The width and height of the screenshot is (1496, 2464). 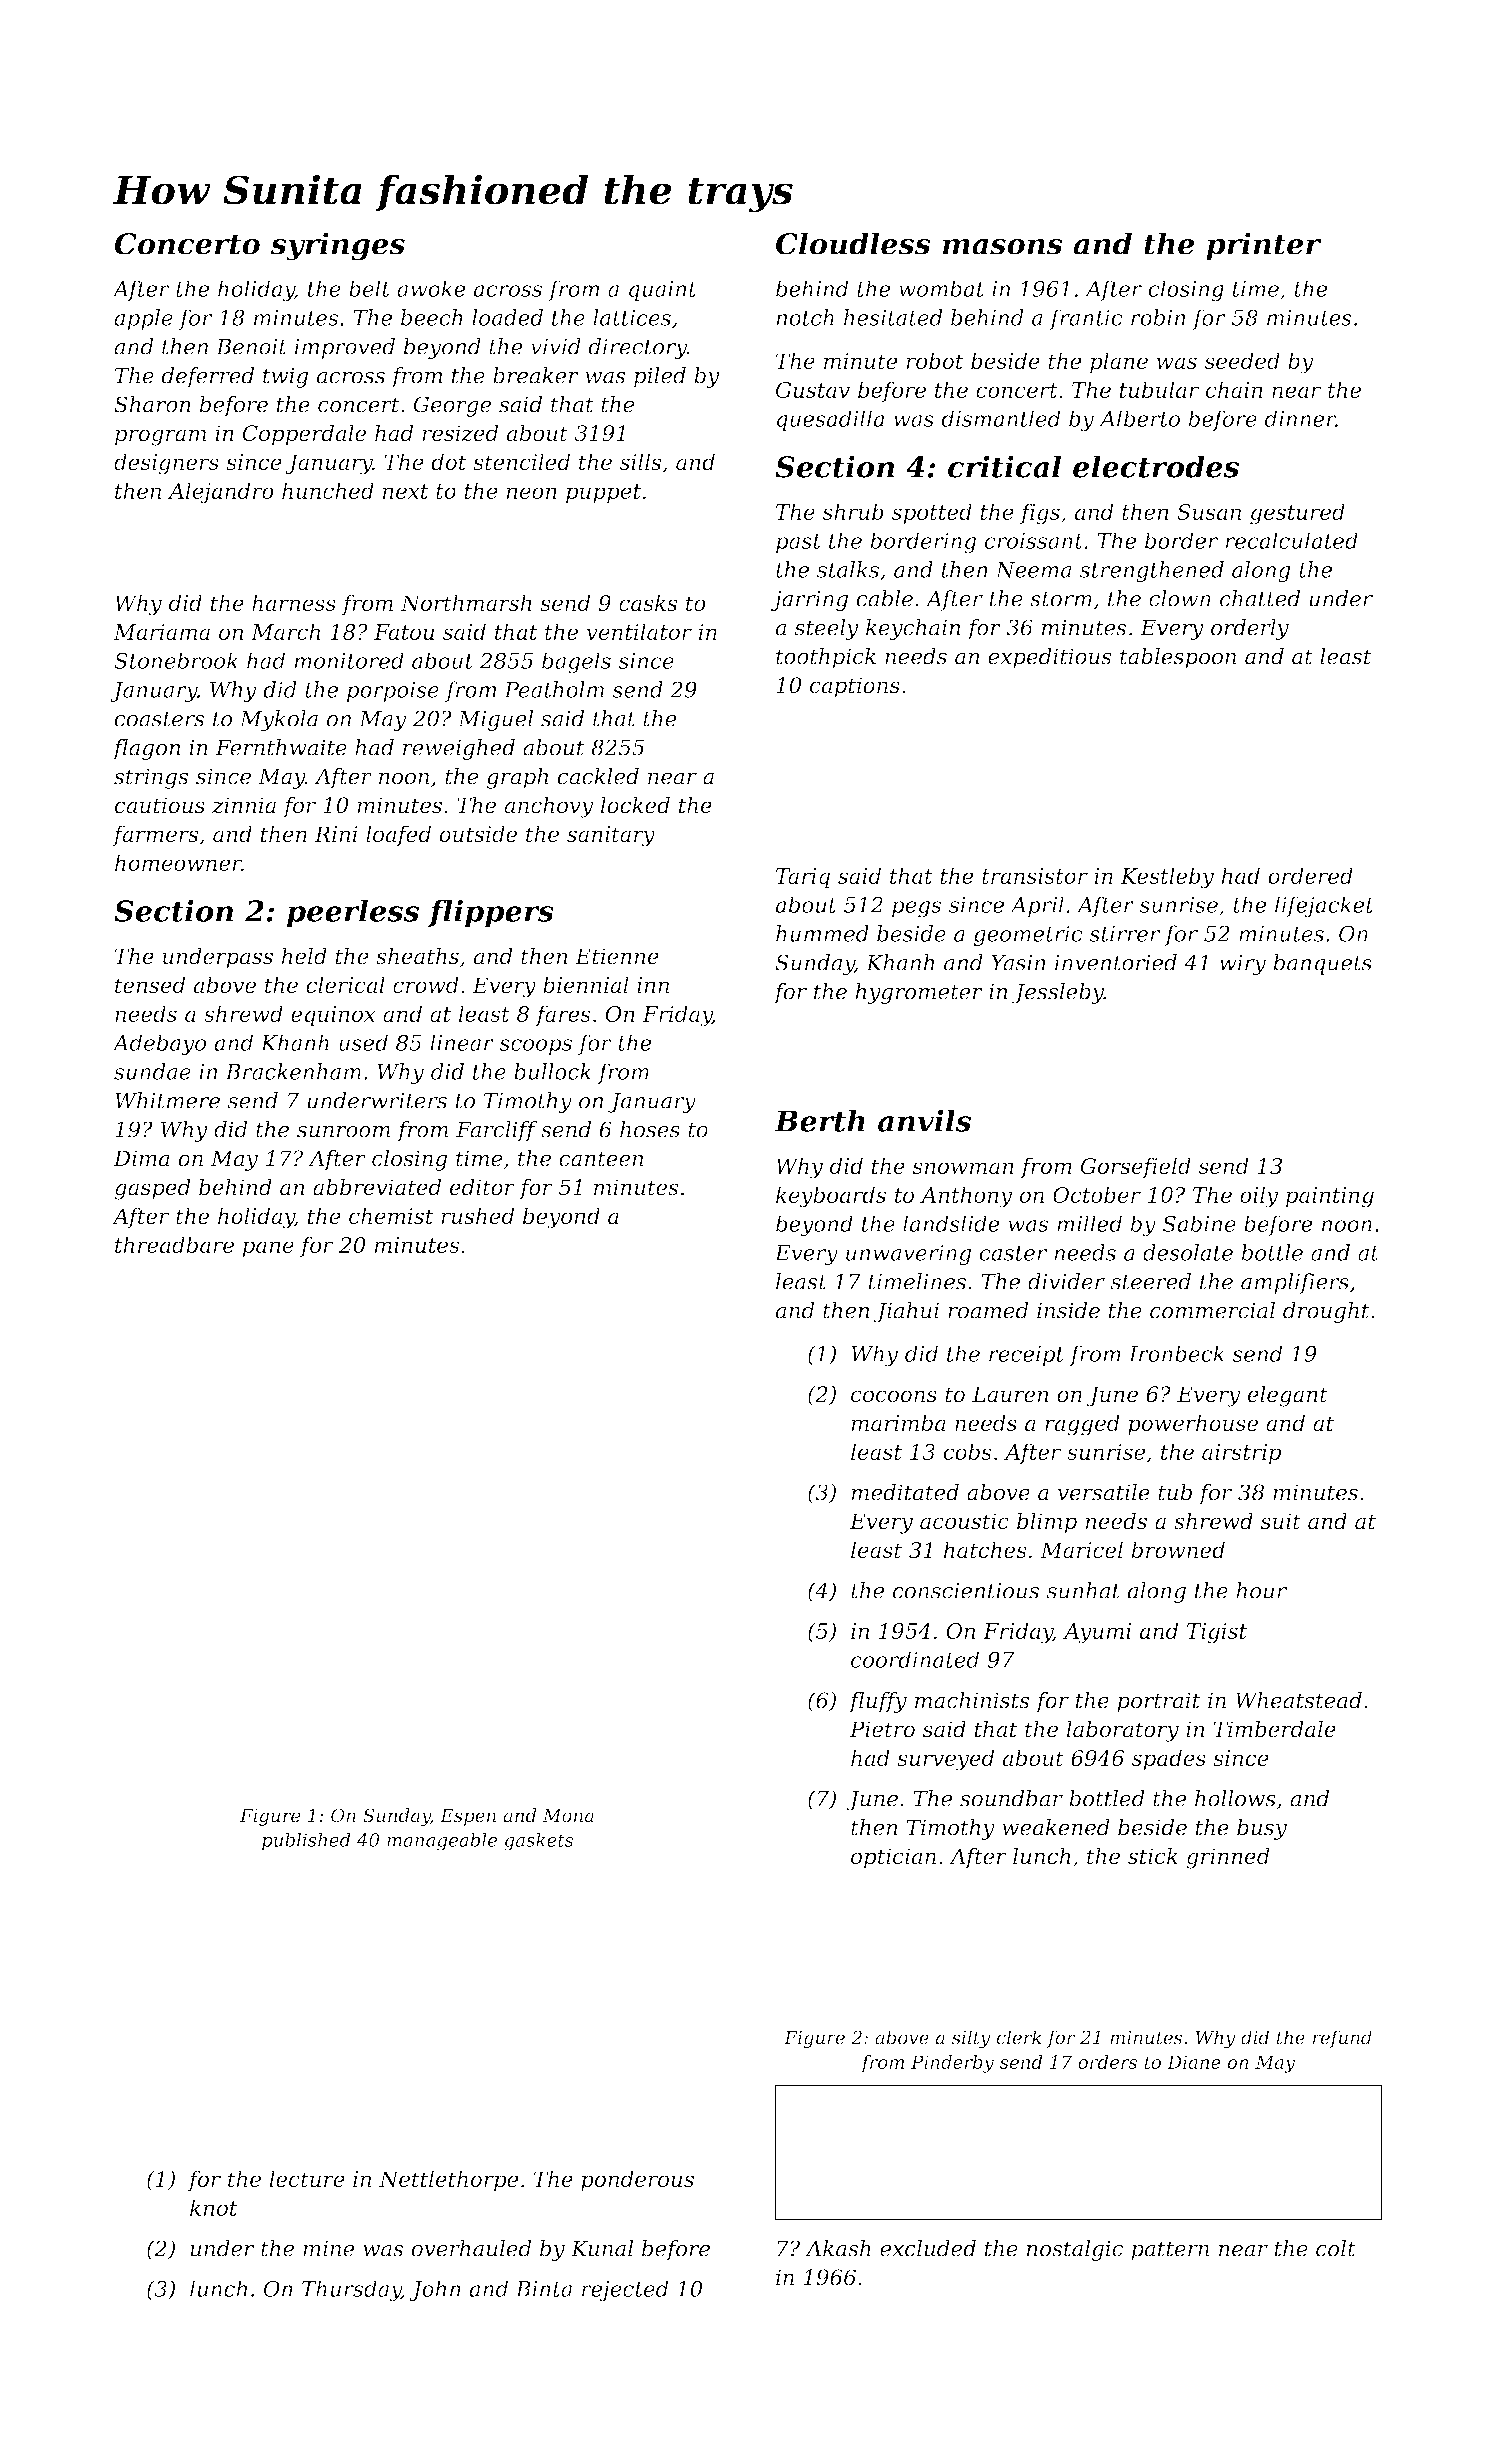 What do you see at coordinates (214, 2207) in the screenshot?
I see `knot` at bounding box center [214, 2207].
